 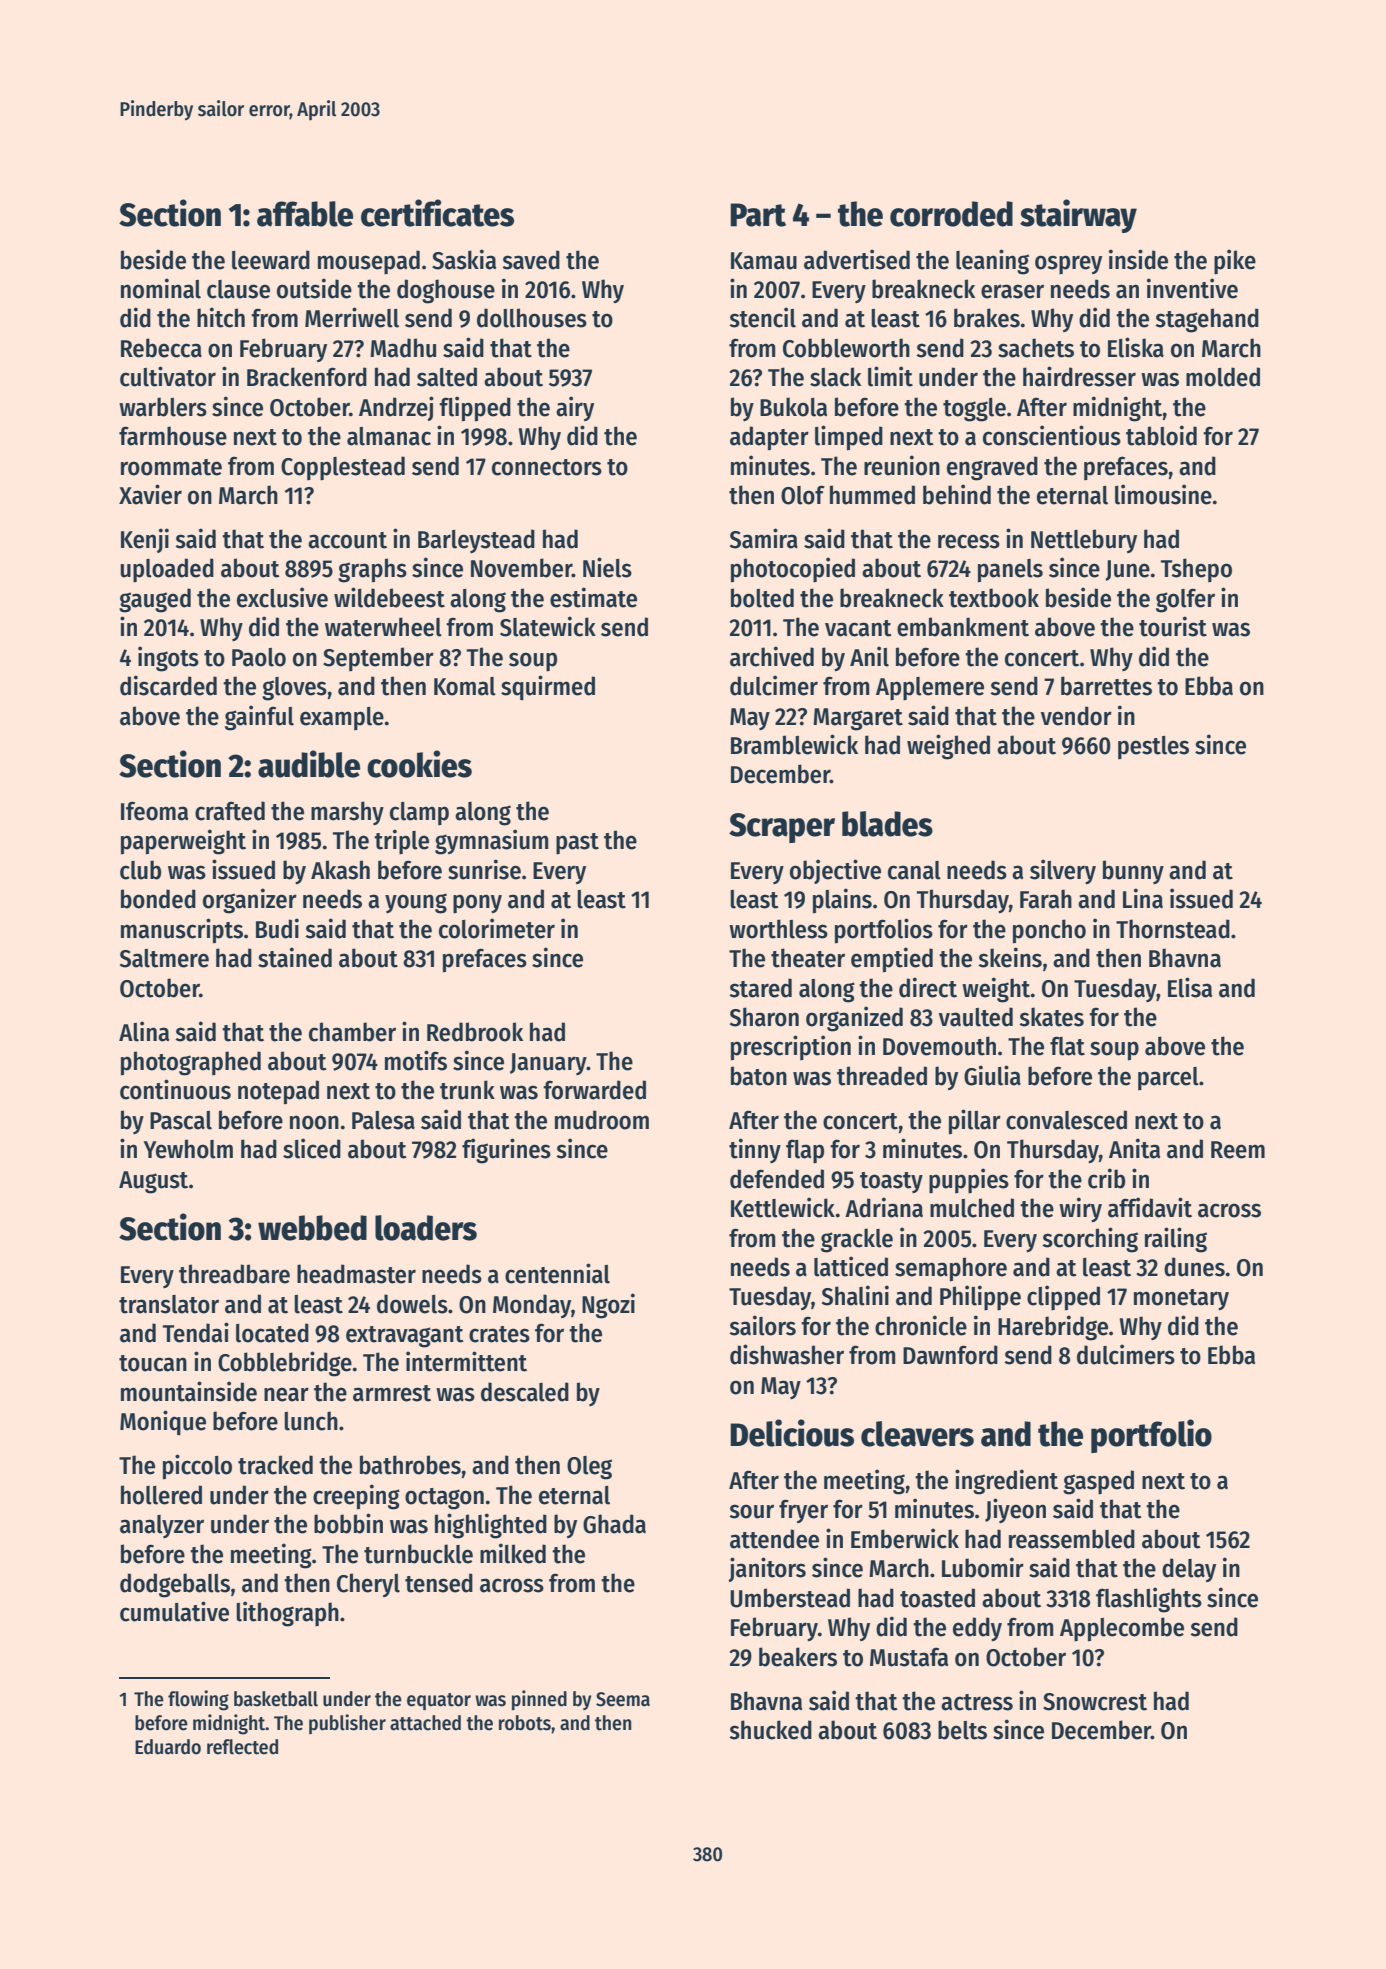 I want to click on gauged, so click(x=155, y=600).
